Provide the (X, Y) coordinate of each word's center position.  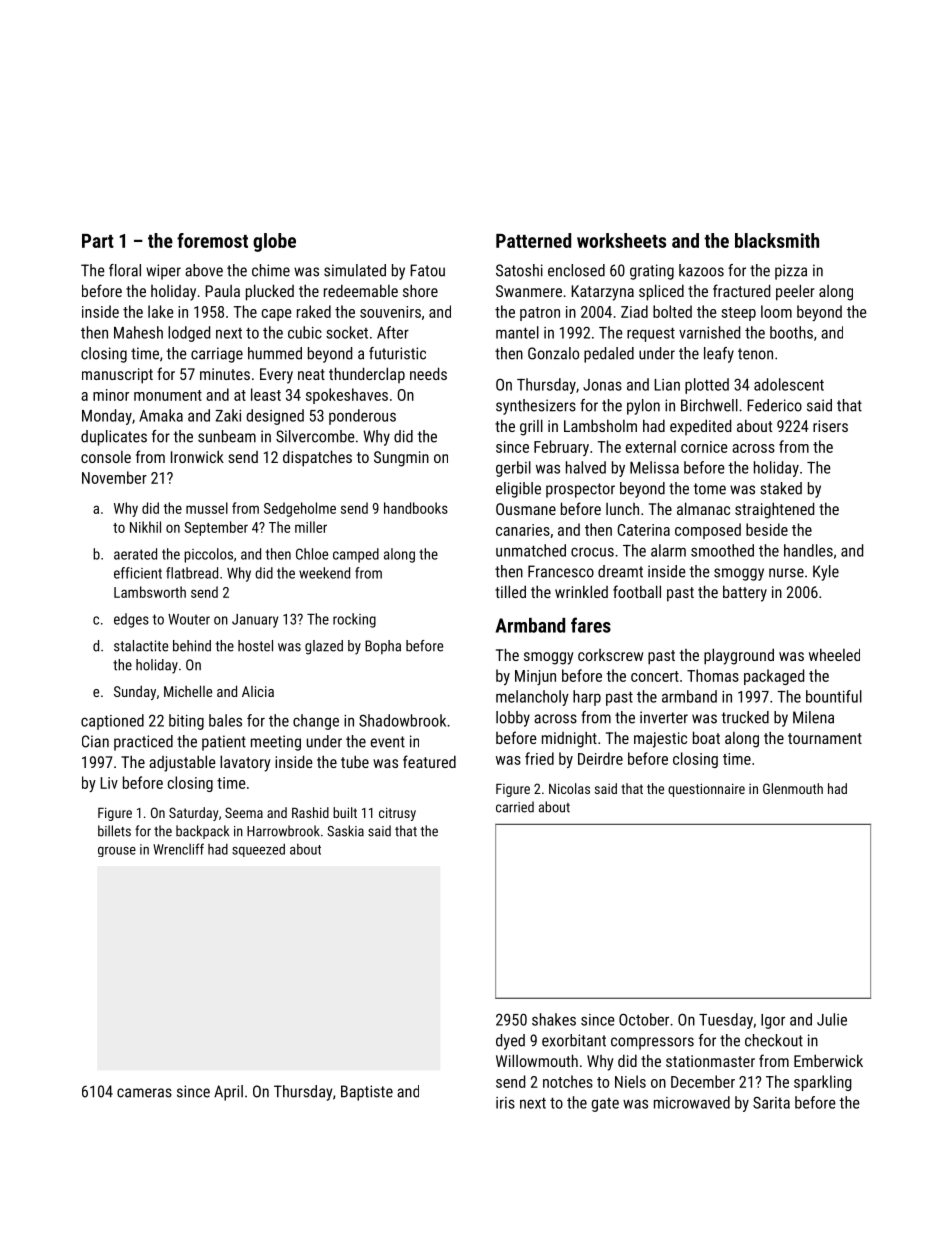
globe (274, 242)
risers (830, 426)
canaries (523, 530)
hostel (255, 646)
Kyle (826, 573)
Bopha (383, 647)
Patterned (533, 240)
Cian (95, 741)
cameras (144, 1093)
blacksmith (777, 240)
